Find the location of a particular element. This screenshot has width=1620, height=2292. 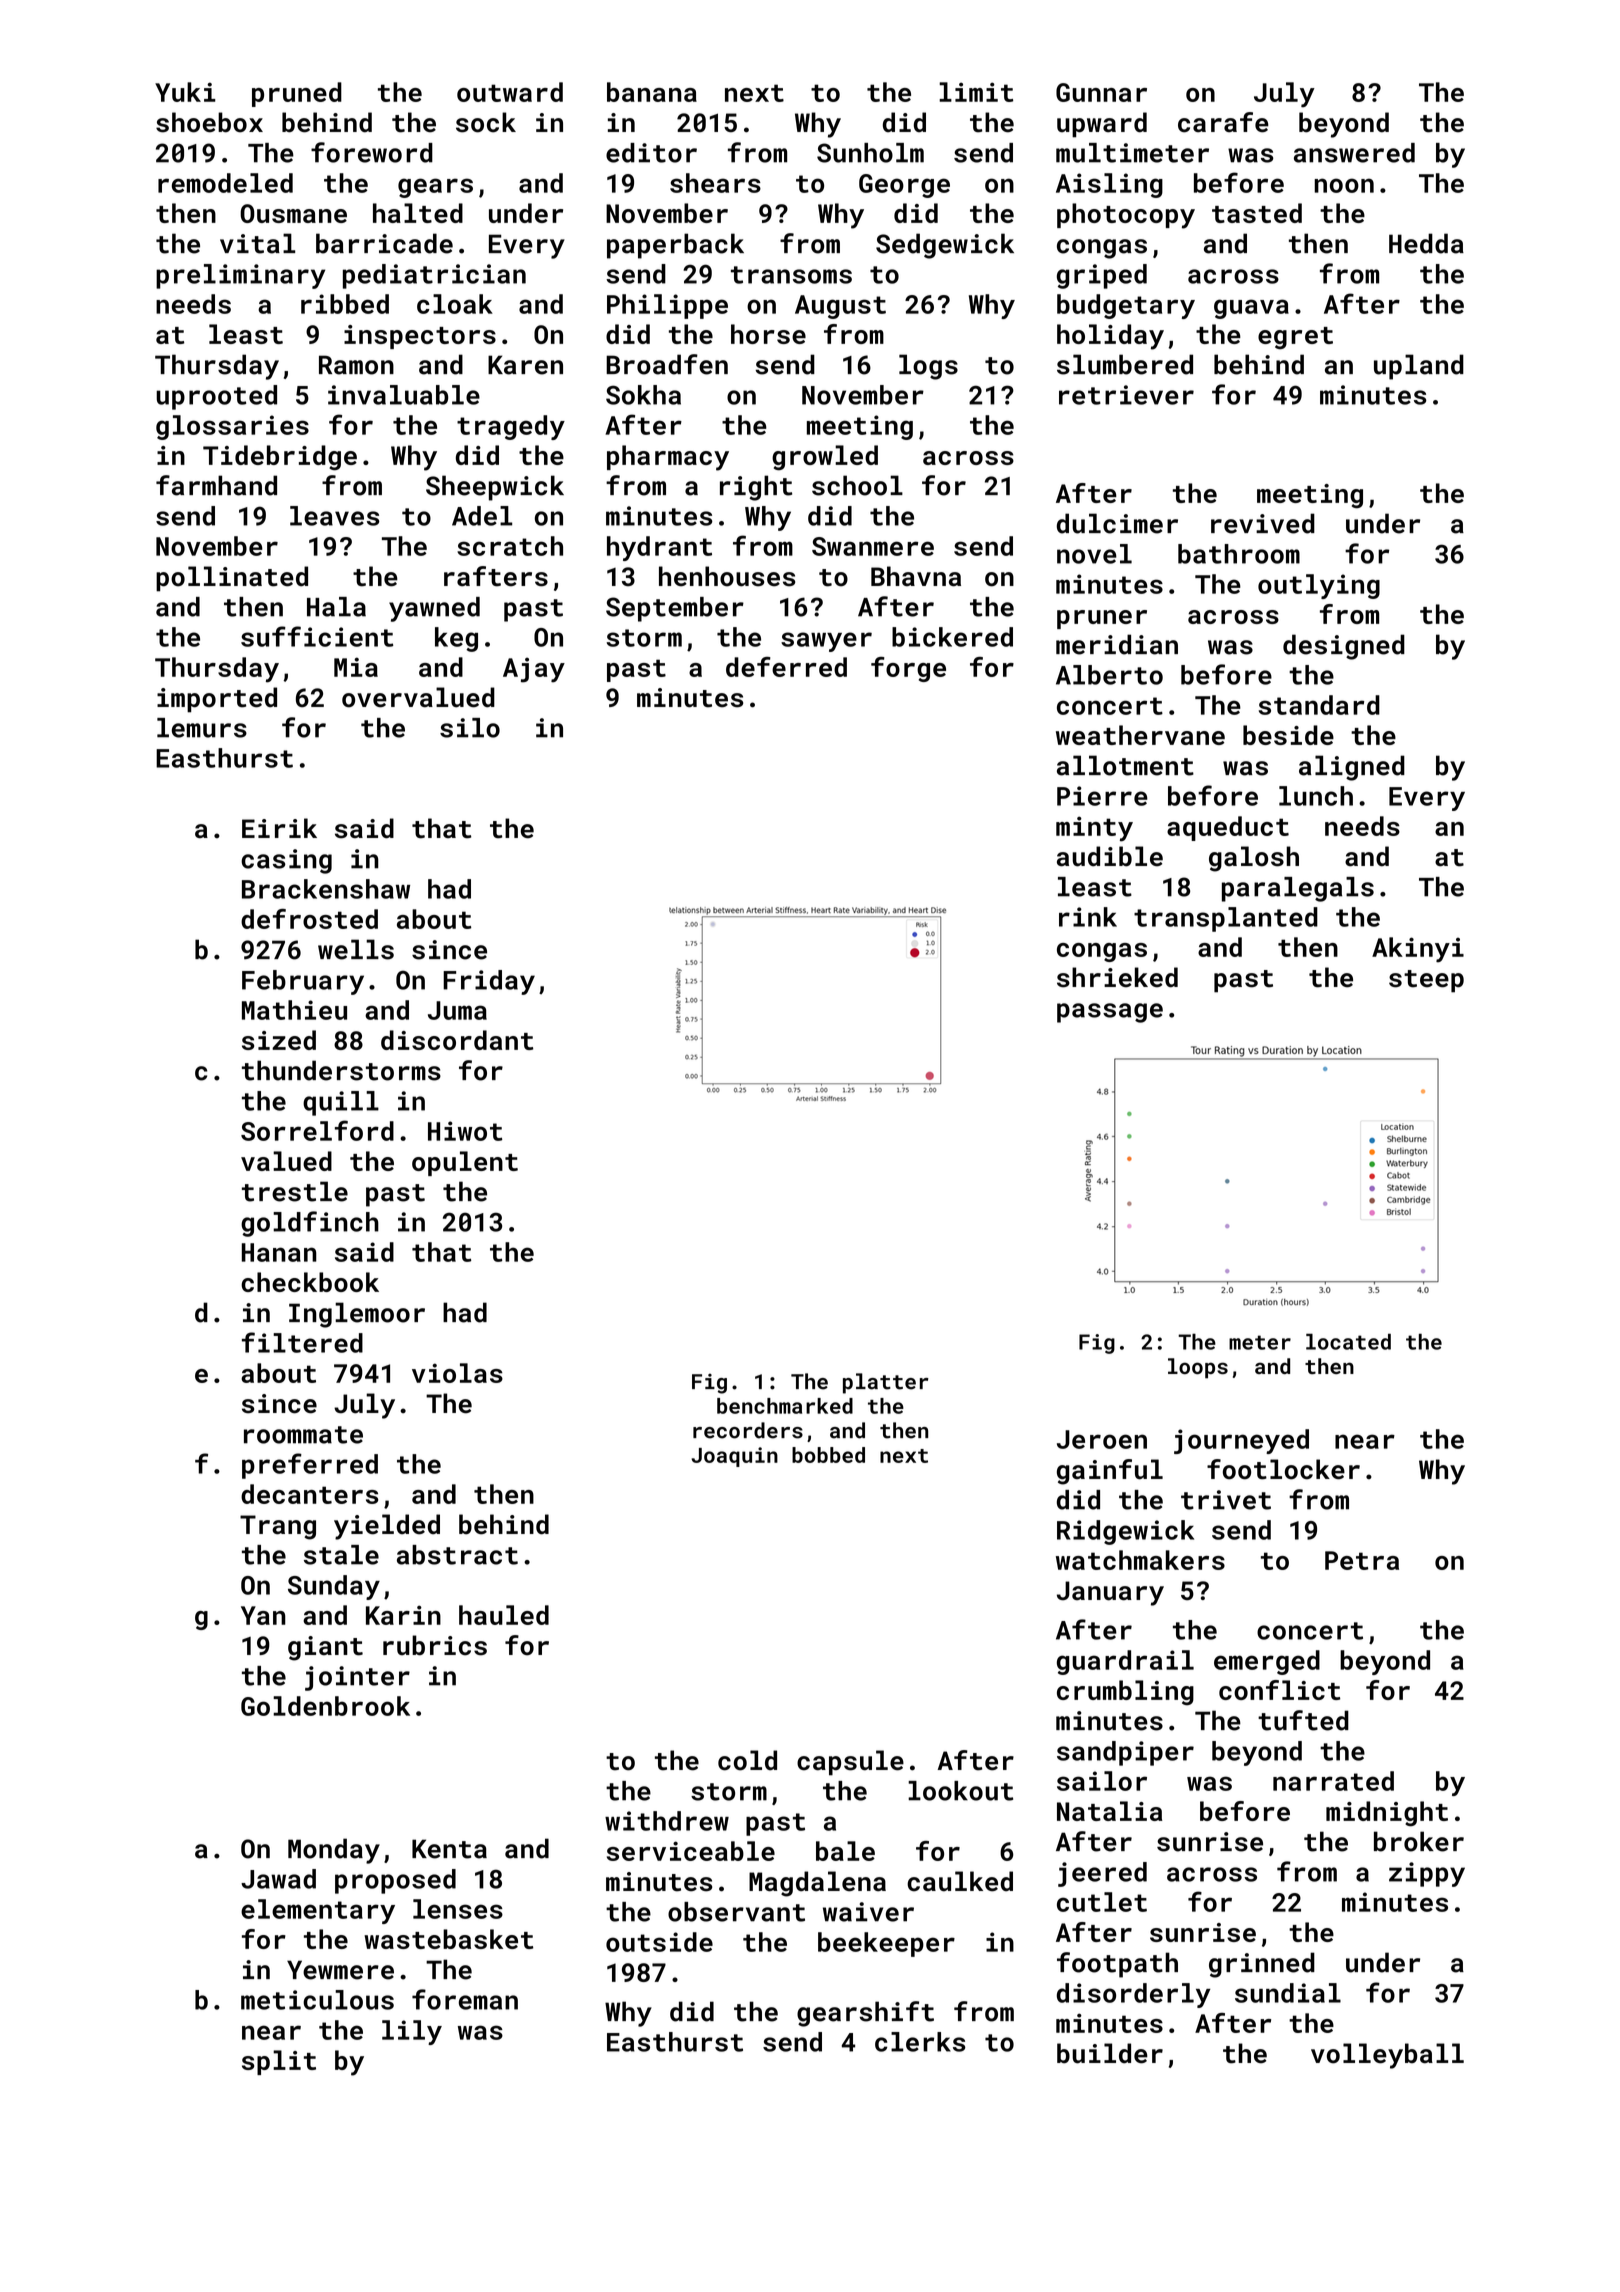

preliminary is located at coordinates (240, 276).
